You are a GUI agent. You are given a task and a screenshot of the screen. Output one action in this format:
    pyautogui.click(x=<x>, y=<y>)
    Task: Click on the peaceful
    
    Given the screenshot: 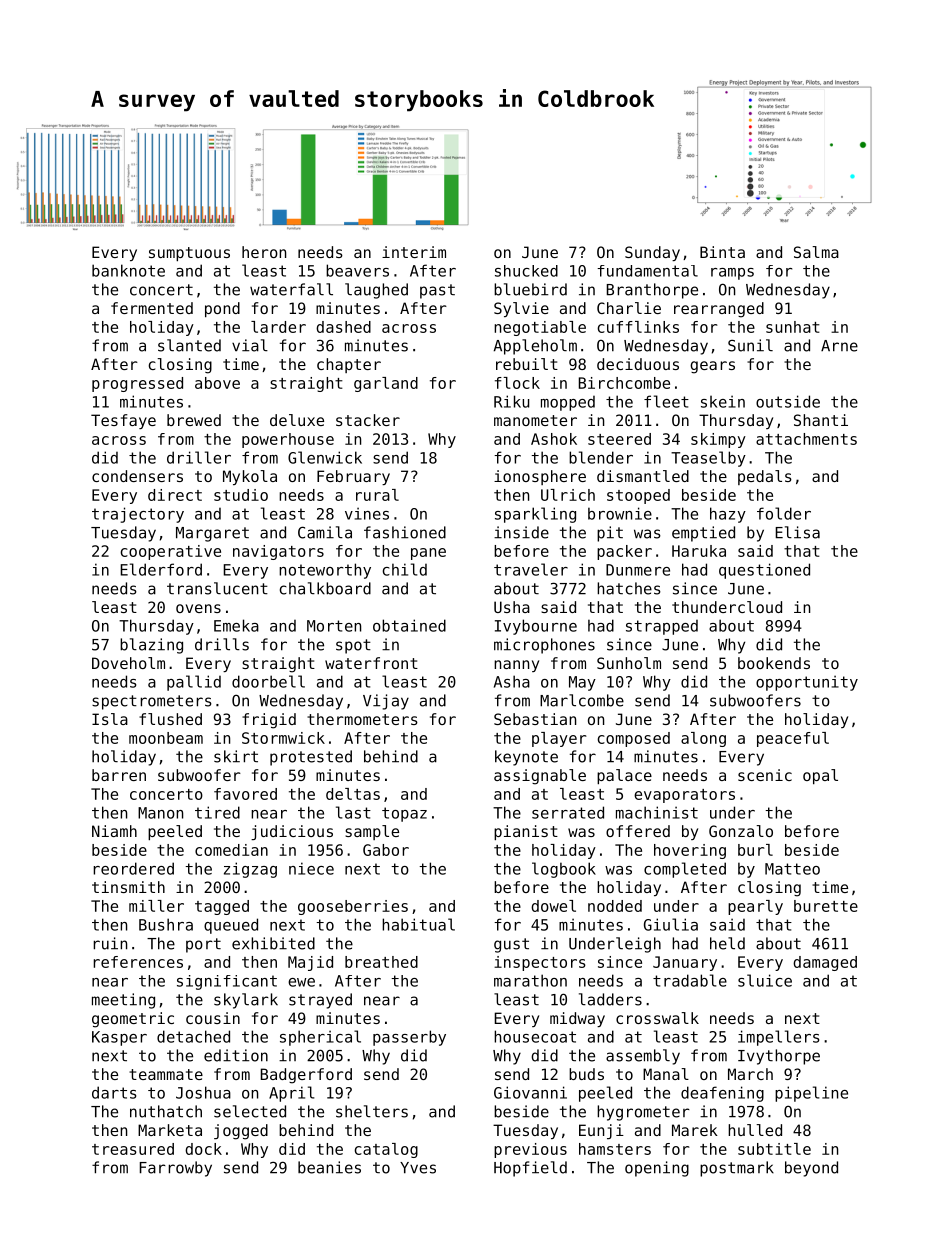 What is the action you would take?
    pyautogui.click(x=793, y=739)
